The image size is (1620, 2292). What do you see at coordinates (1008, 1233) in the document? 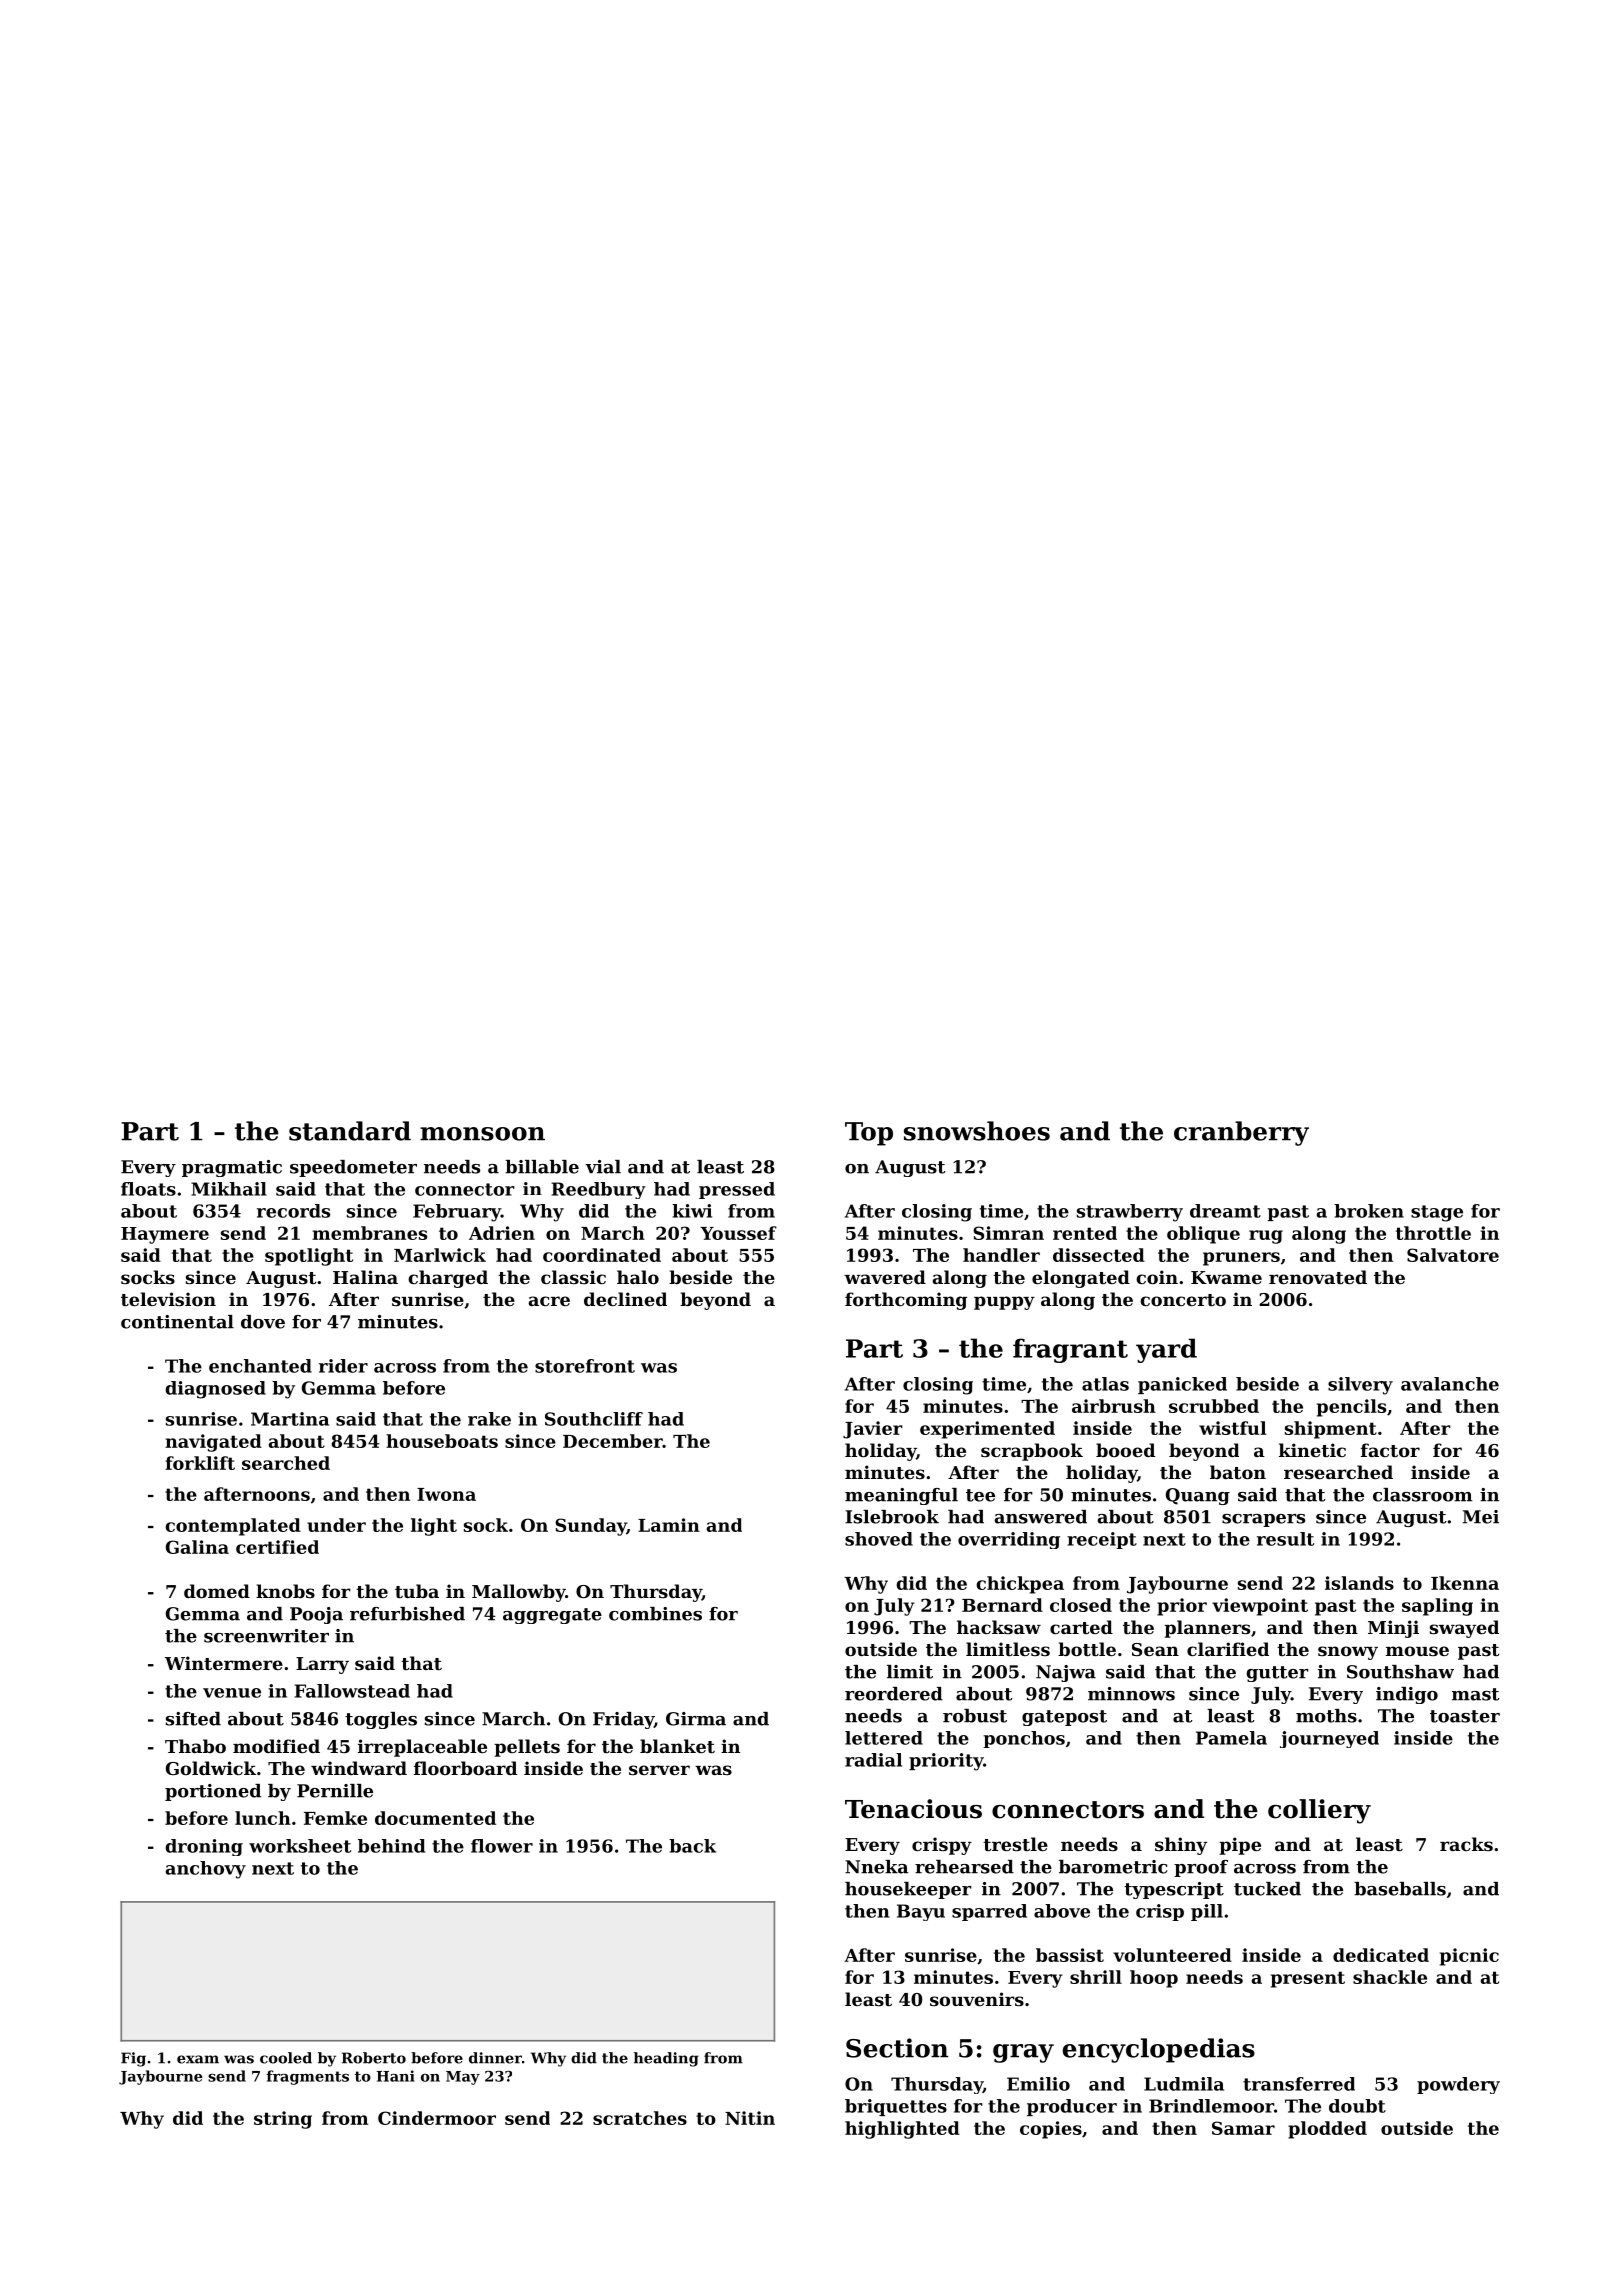
I see `Simran` at bounding box center [1008, 1233].
